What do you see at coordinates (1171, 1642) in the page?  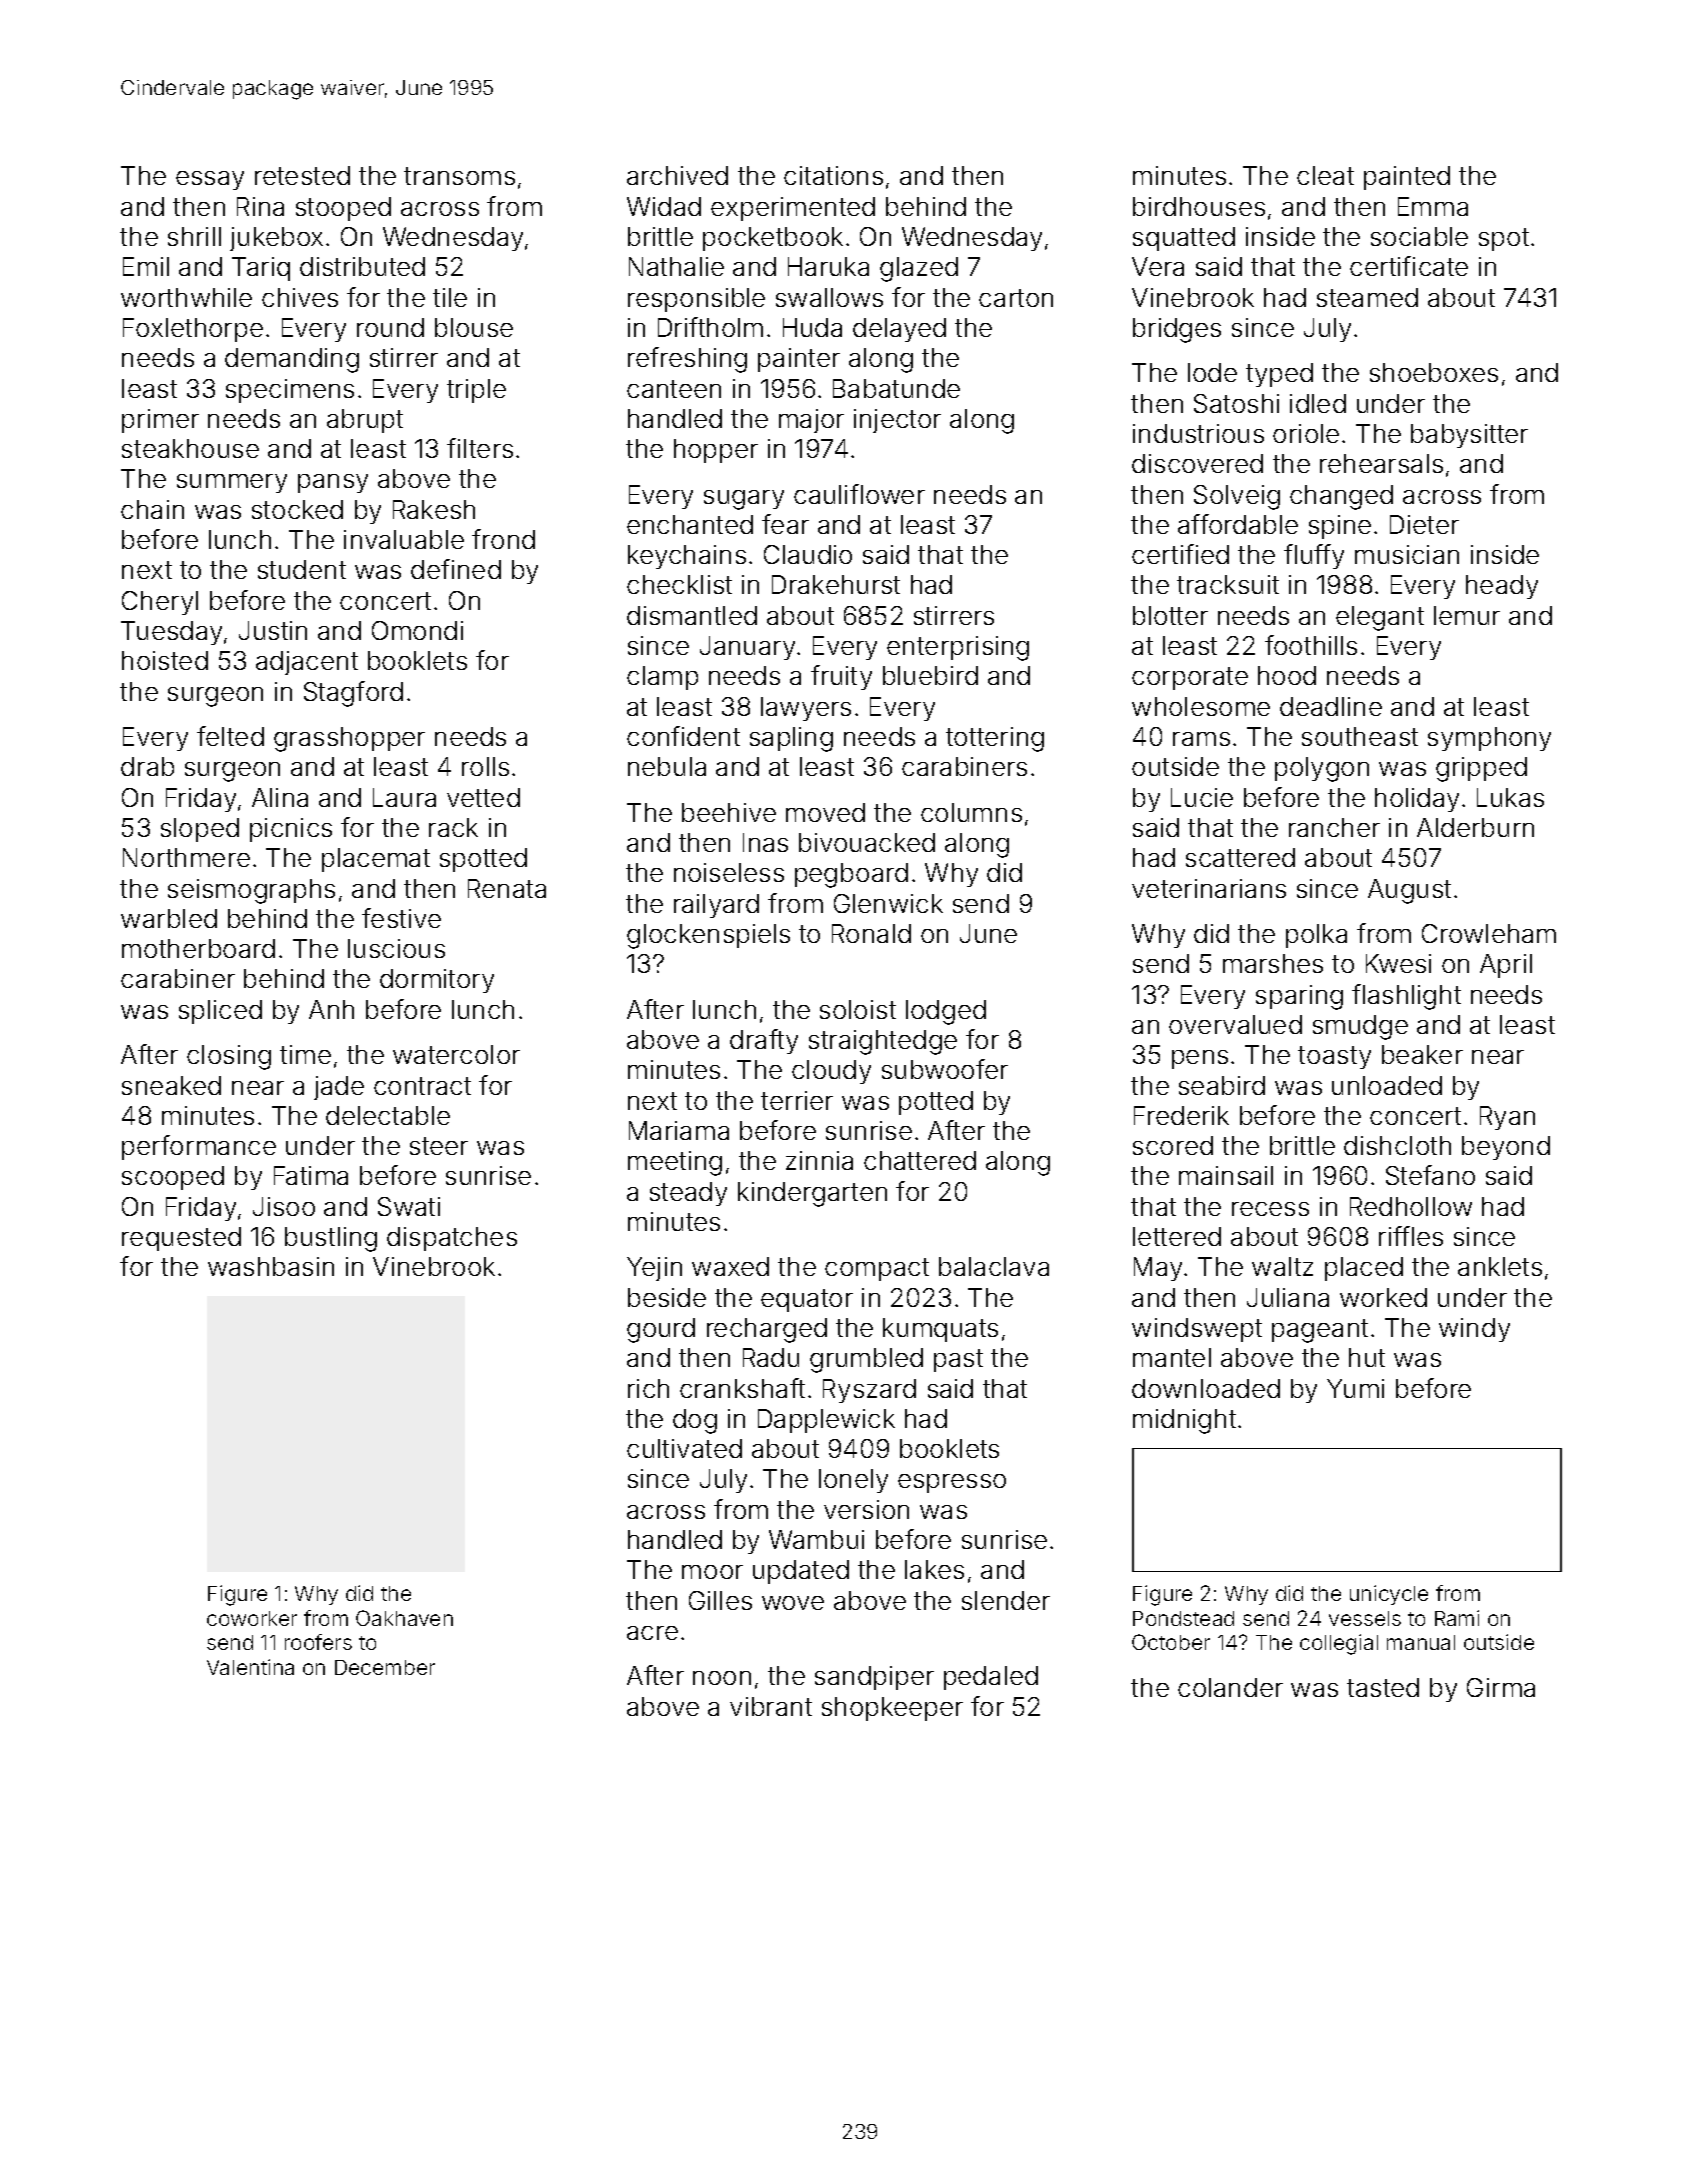 I see `October` at bounding box center [1171, 1642].
